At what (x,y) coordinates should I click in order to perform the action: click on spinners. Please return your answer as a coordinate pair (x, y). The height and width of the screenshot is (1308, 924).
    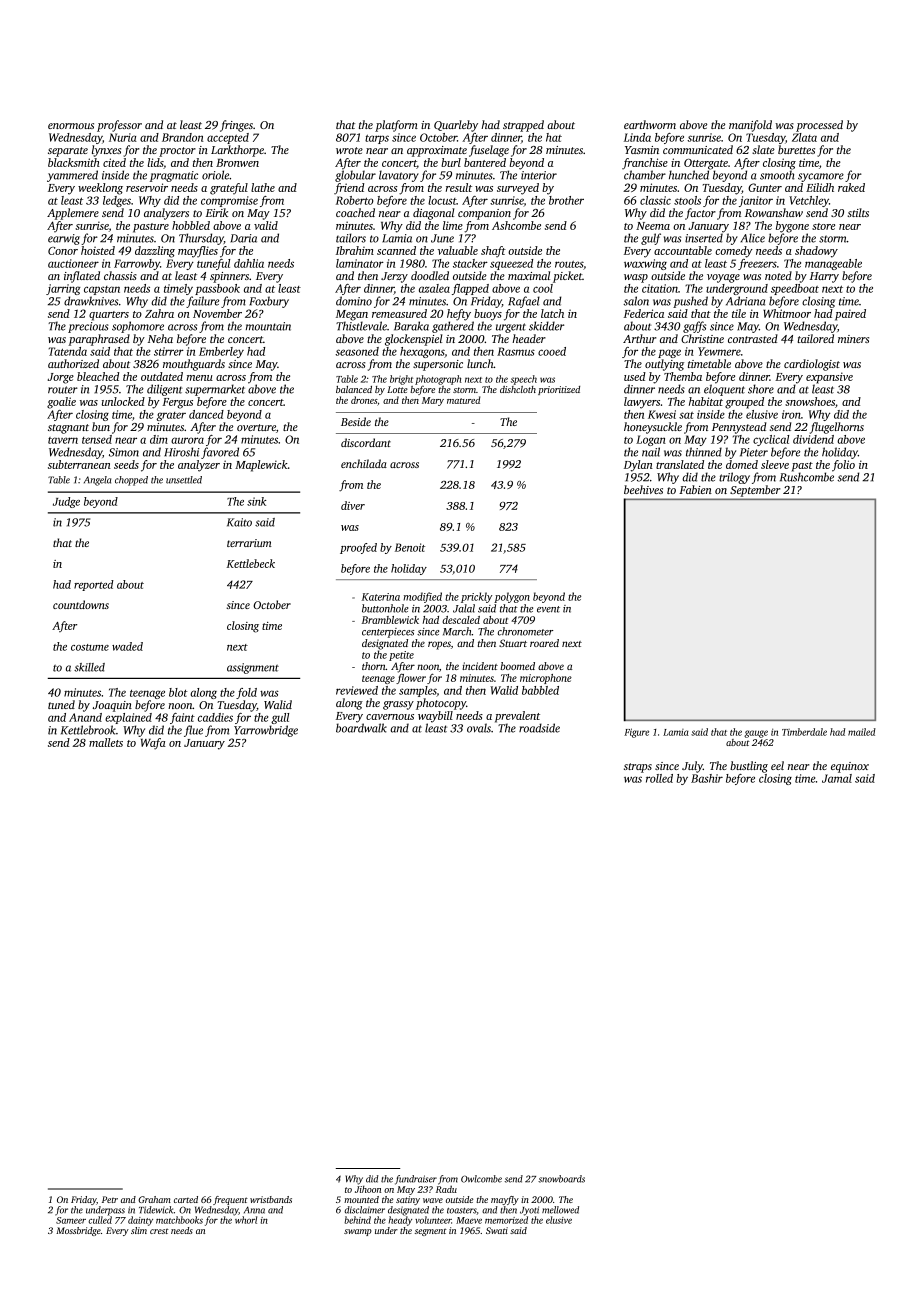
    Looking at the image, I should click on (229, 277).
